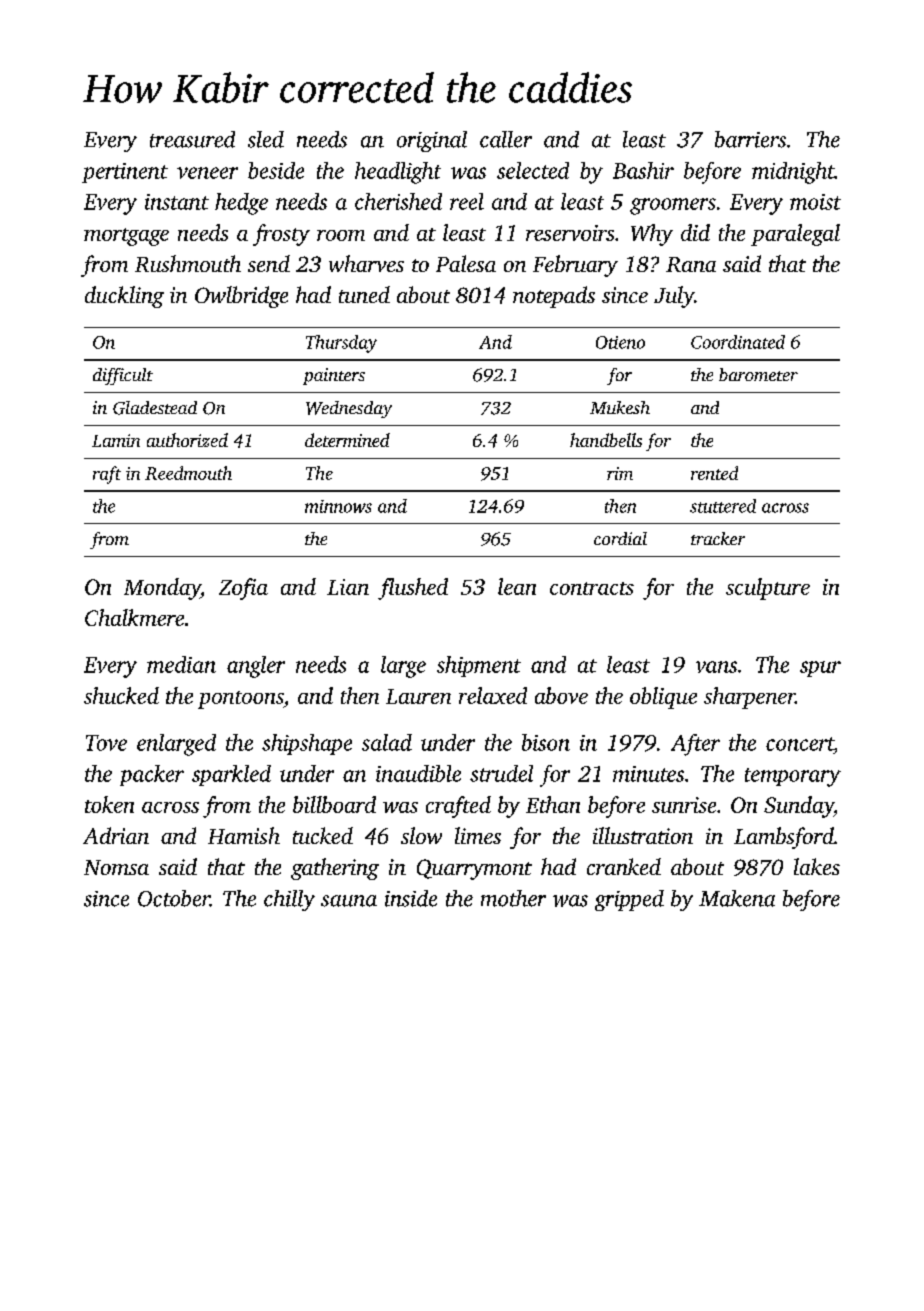 This document has width=924, height=1311. Describe the element at coordinates (338, 506) in the document. I see `minnows` at that location.
